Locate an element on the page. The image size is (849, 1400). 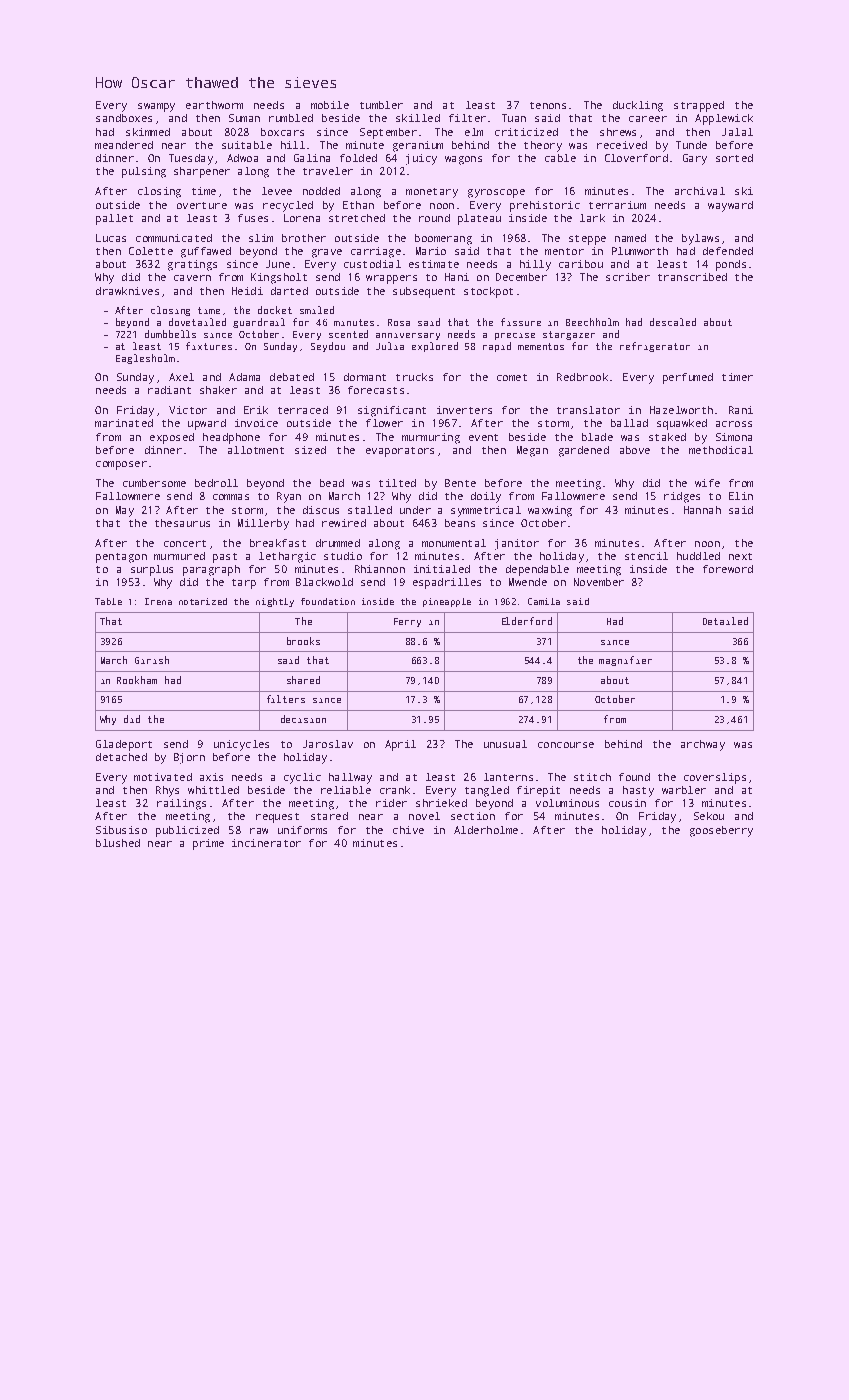
Hazelworth is located at coordinates (681, 410).
